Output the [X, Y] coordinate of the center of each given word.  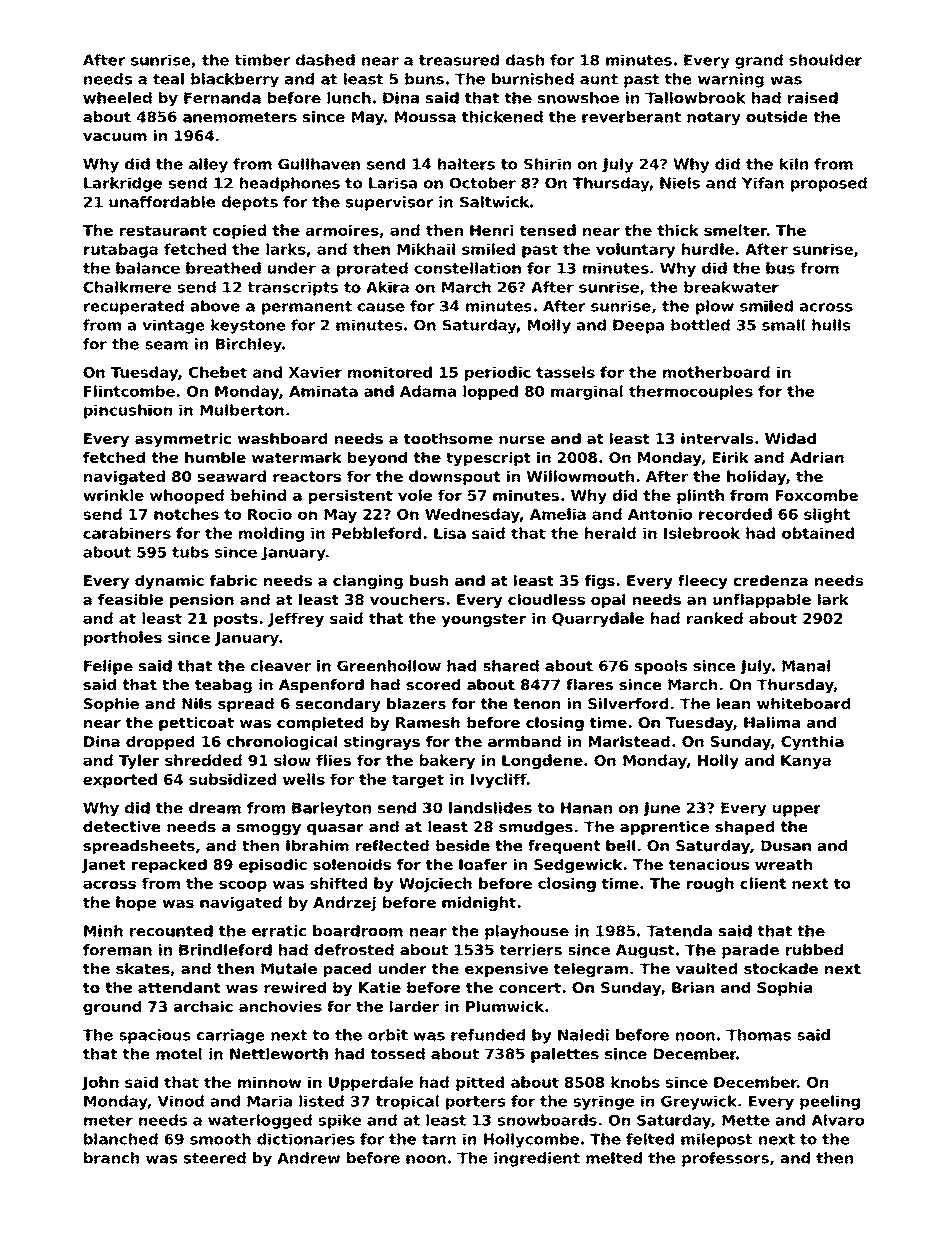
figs [600, 582]
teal [168, 79]
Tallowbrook [695, 98]
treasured [459, 60]
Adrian [817, 457]
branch [111, 1158]
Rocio [270, 514]
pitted [480, 1083]
